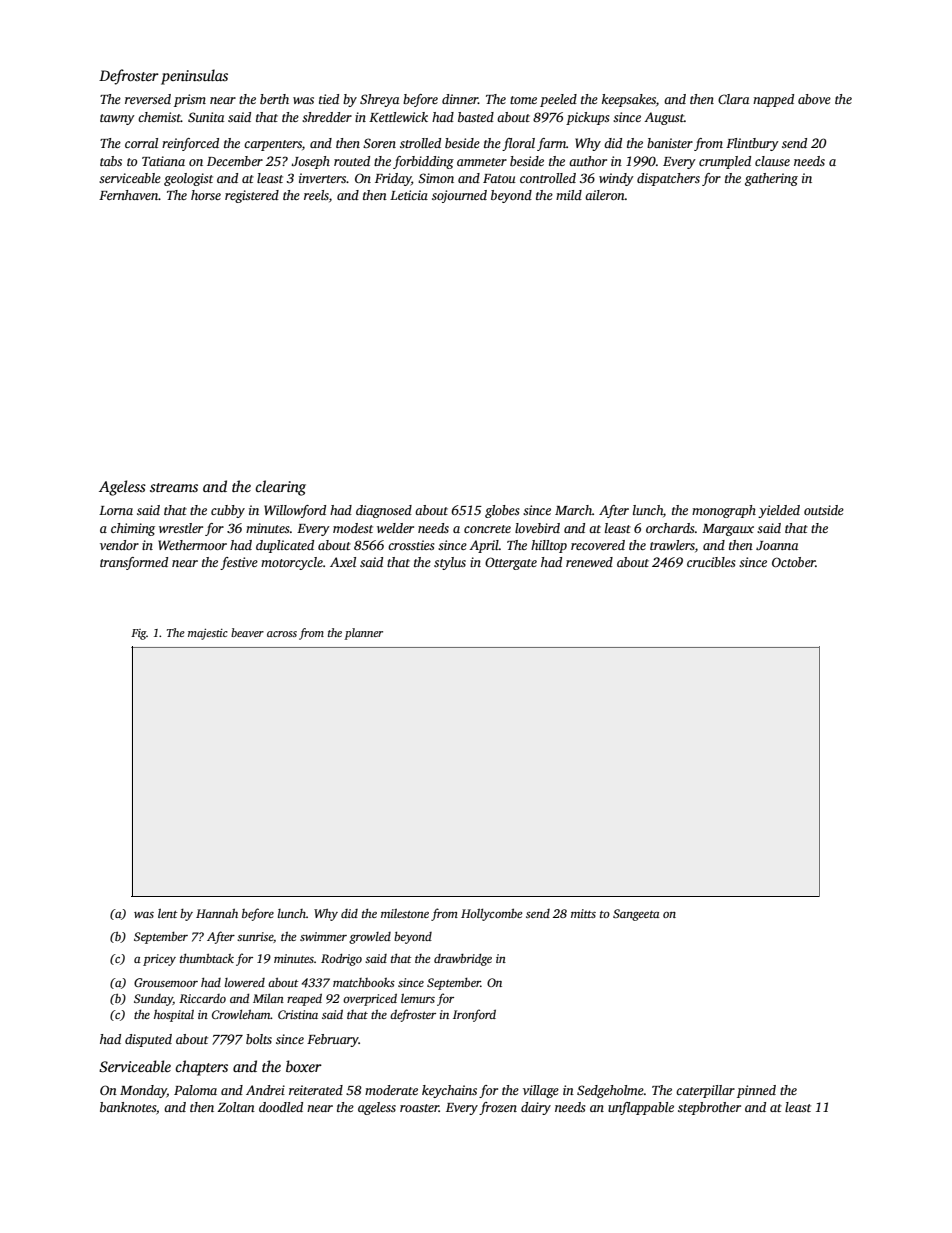  I want to click on March, so click(573, 510).
